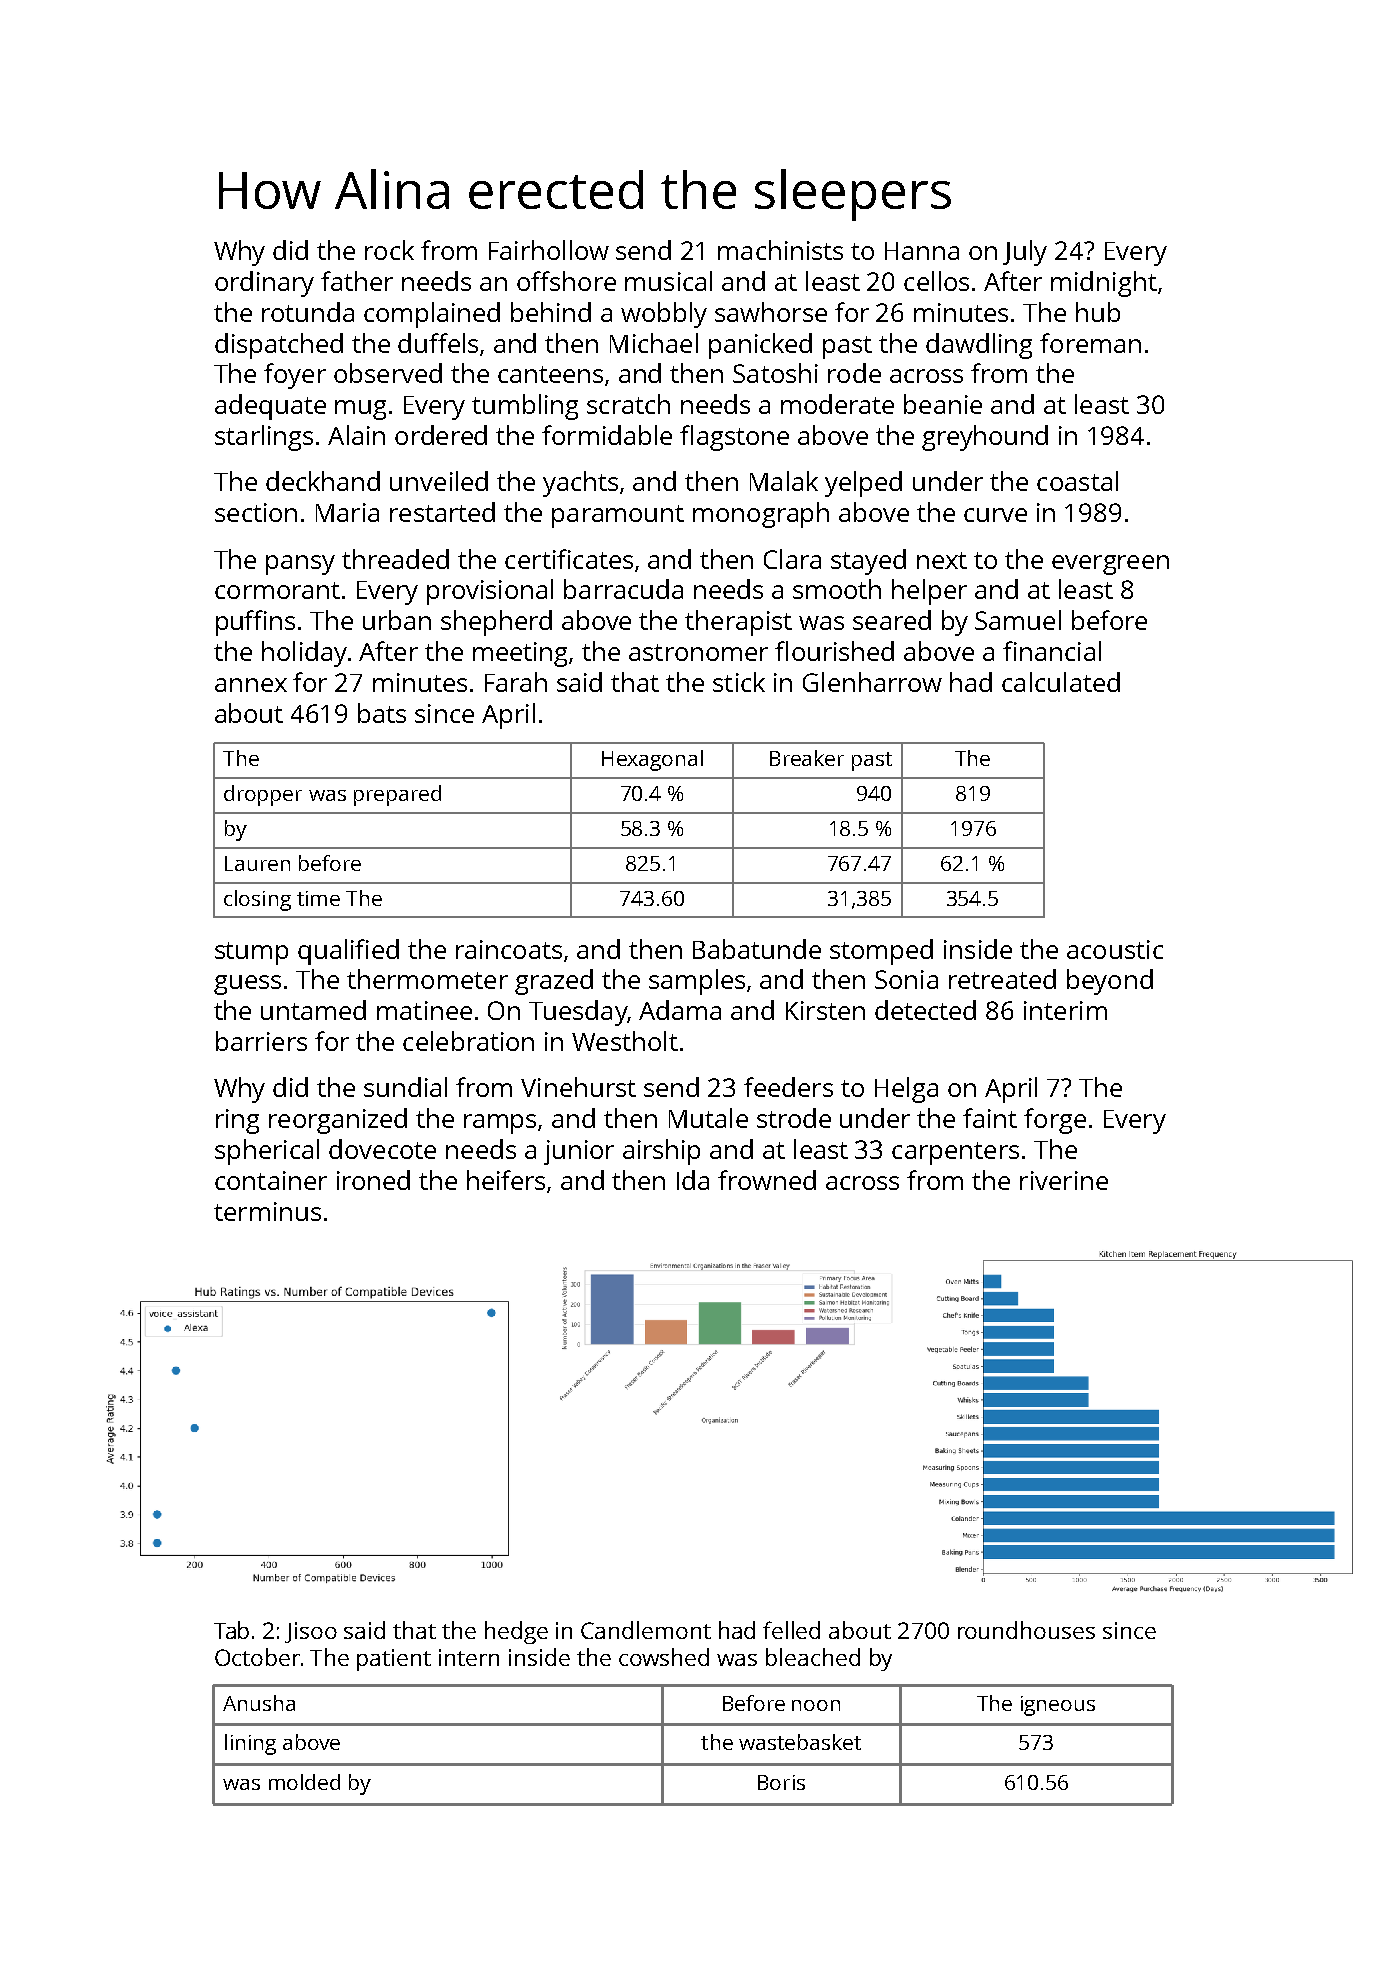 The width and height of the document is (1386, 1969). What do you see at coordinates (628, 404) in the document?
I see `scratch` at bounding box center [628, 404].
